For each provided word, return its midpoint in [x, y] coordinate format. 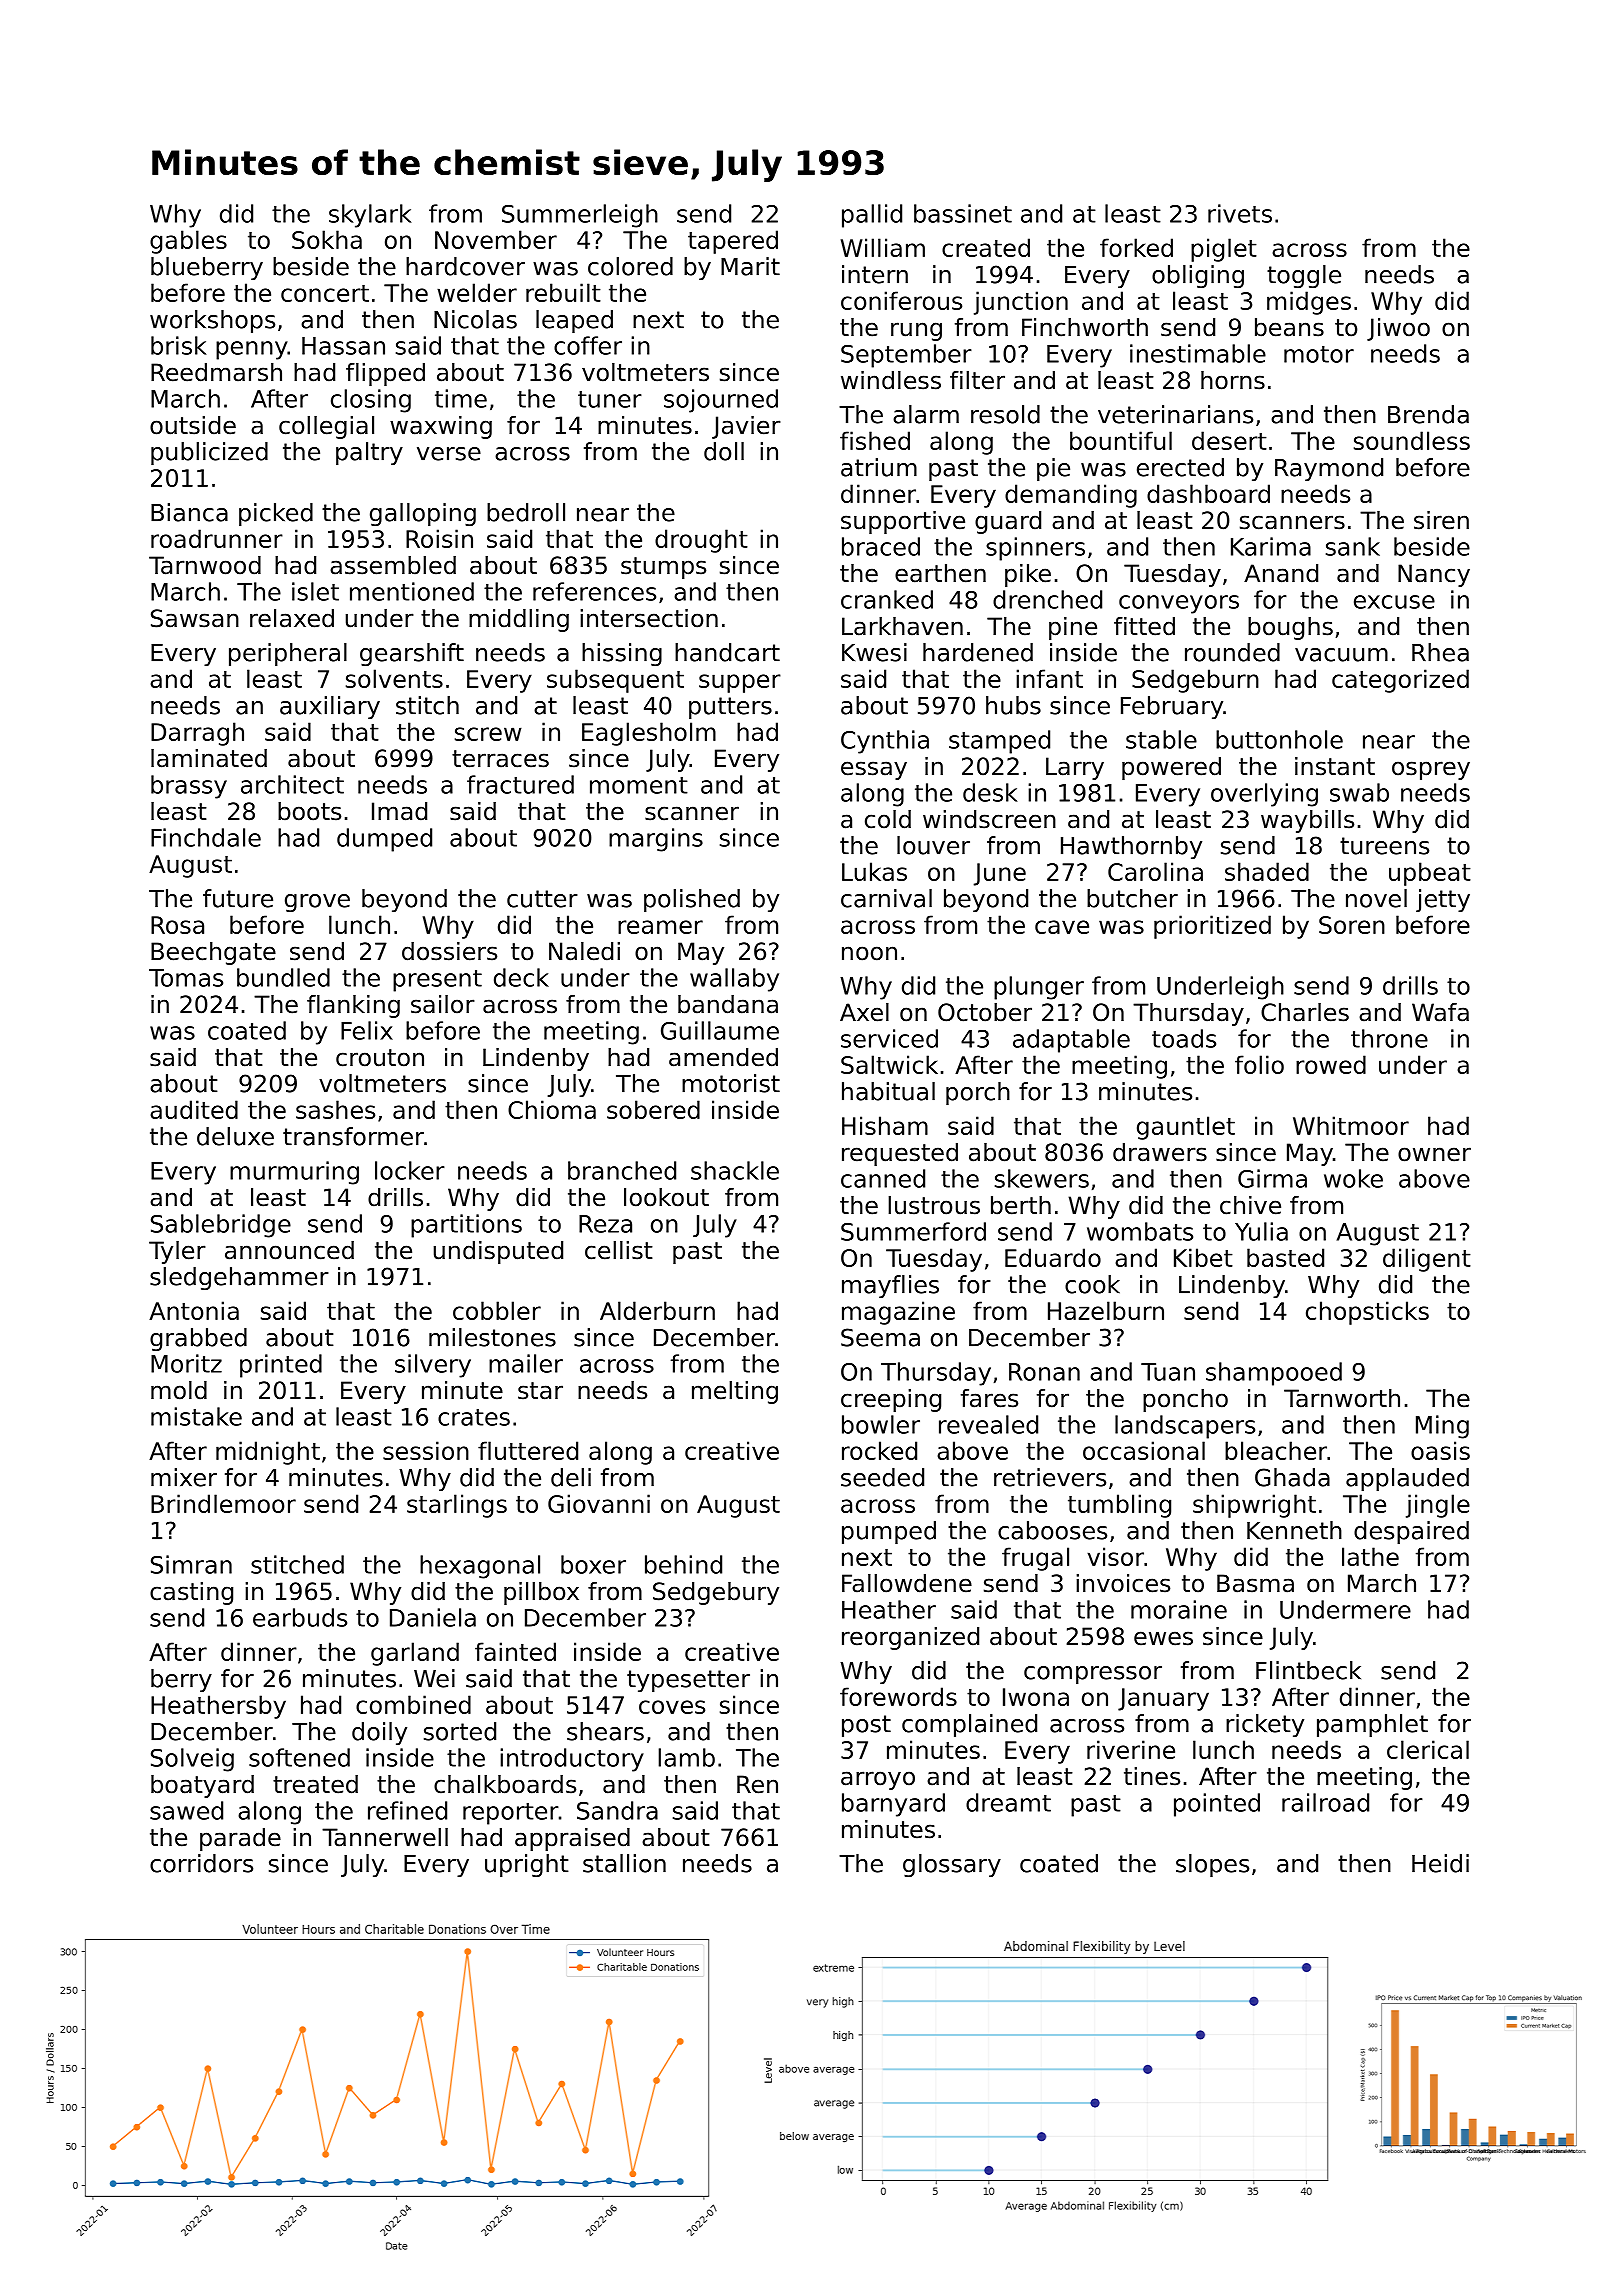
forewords [898, 1696]
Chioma [552, 1109]
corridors [201, 1863]
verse [449, 454]
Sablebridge [221, 1226]
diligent [1427, 1260]
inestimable [1198, 353]
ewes [1163, 1638]
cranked [887, 599]
